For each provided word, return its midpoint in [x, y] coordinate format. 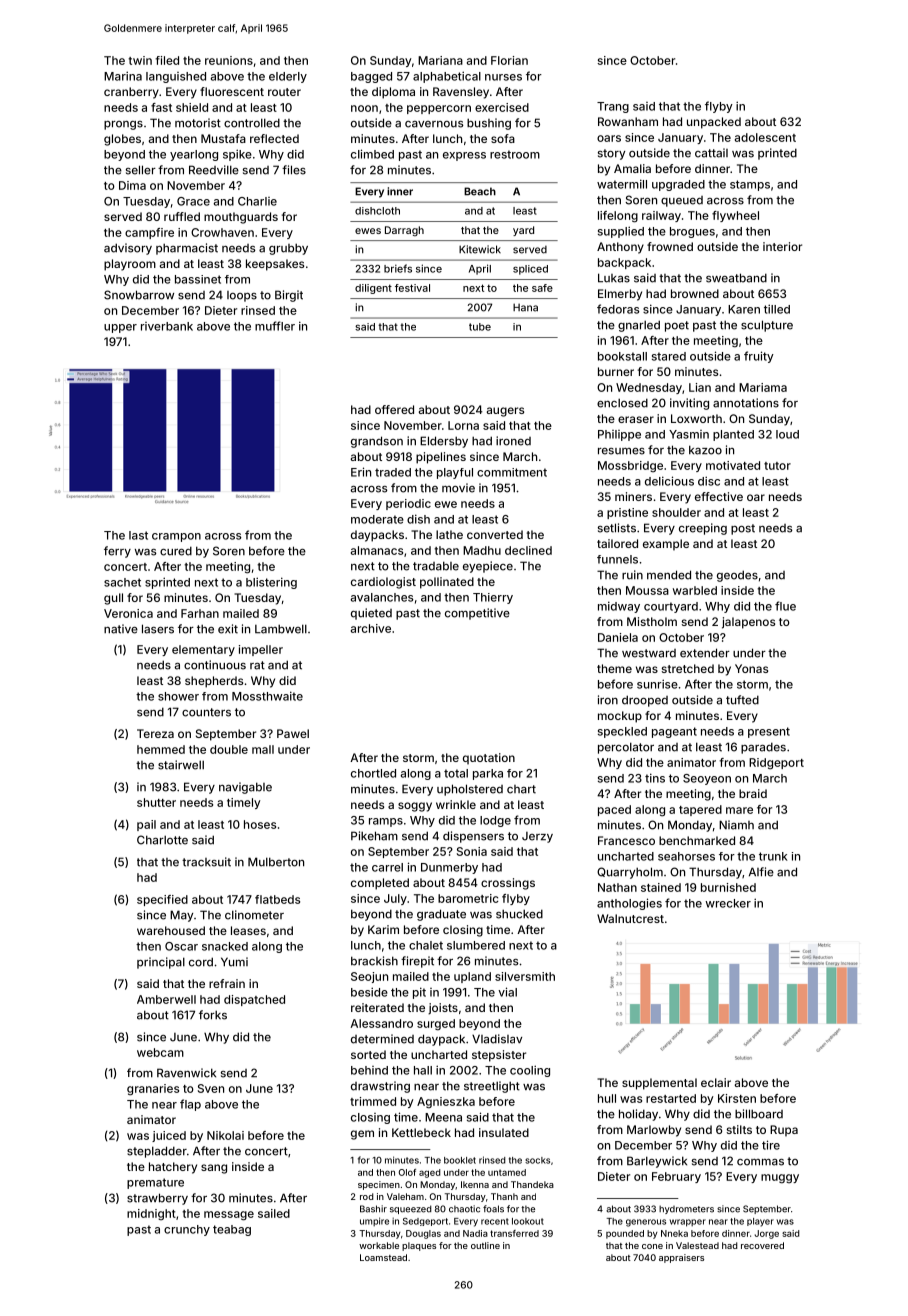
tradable [436, 566]
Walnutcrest [630, 918]
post [743, 529]
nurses [503, 77]
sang [214, 1169]
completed [380, 884]
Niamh [736, 825]
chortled [373, 773]
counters [206, 712]
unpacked [714, 123]
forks [213, 1015]
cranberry [131, 93]
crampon [176, 537]
